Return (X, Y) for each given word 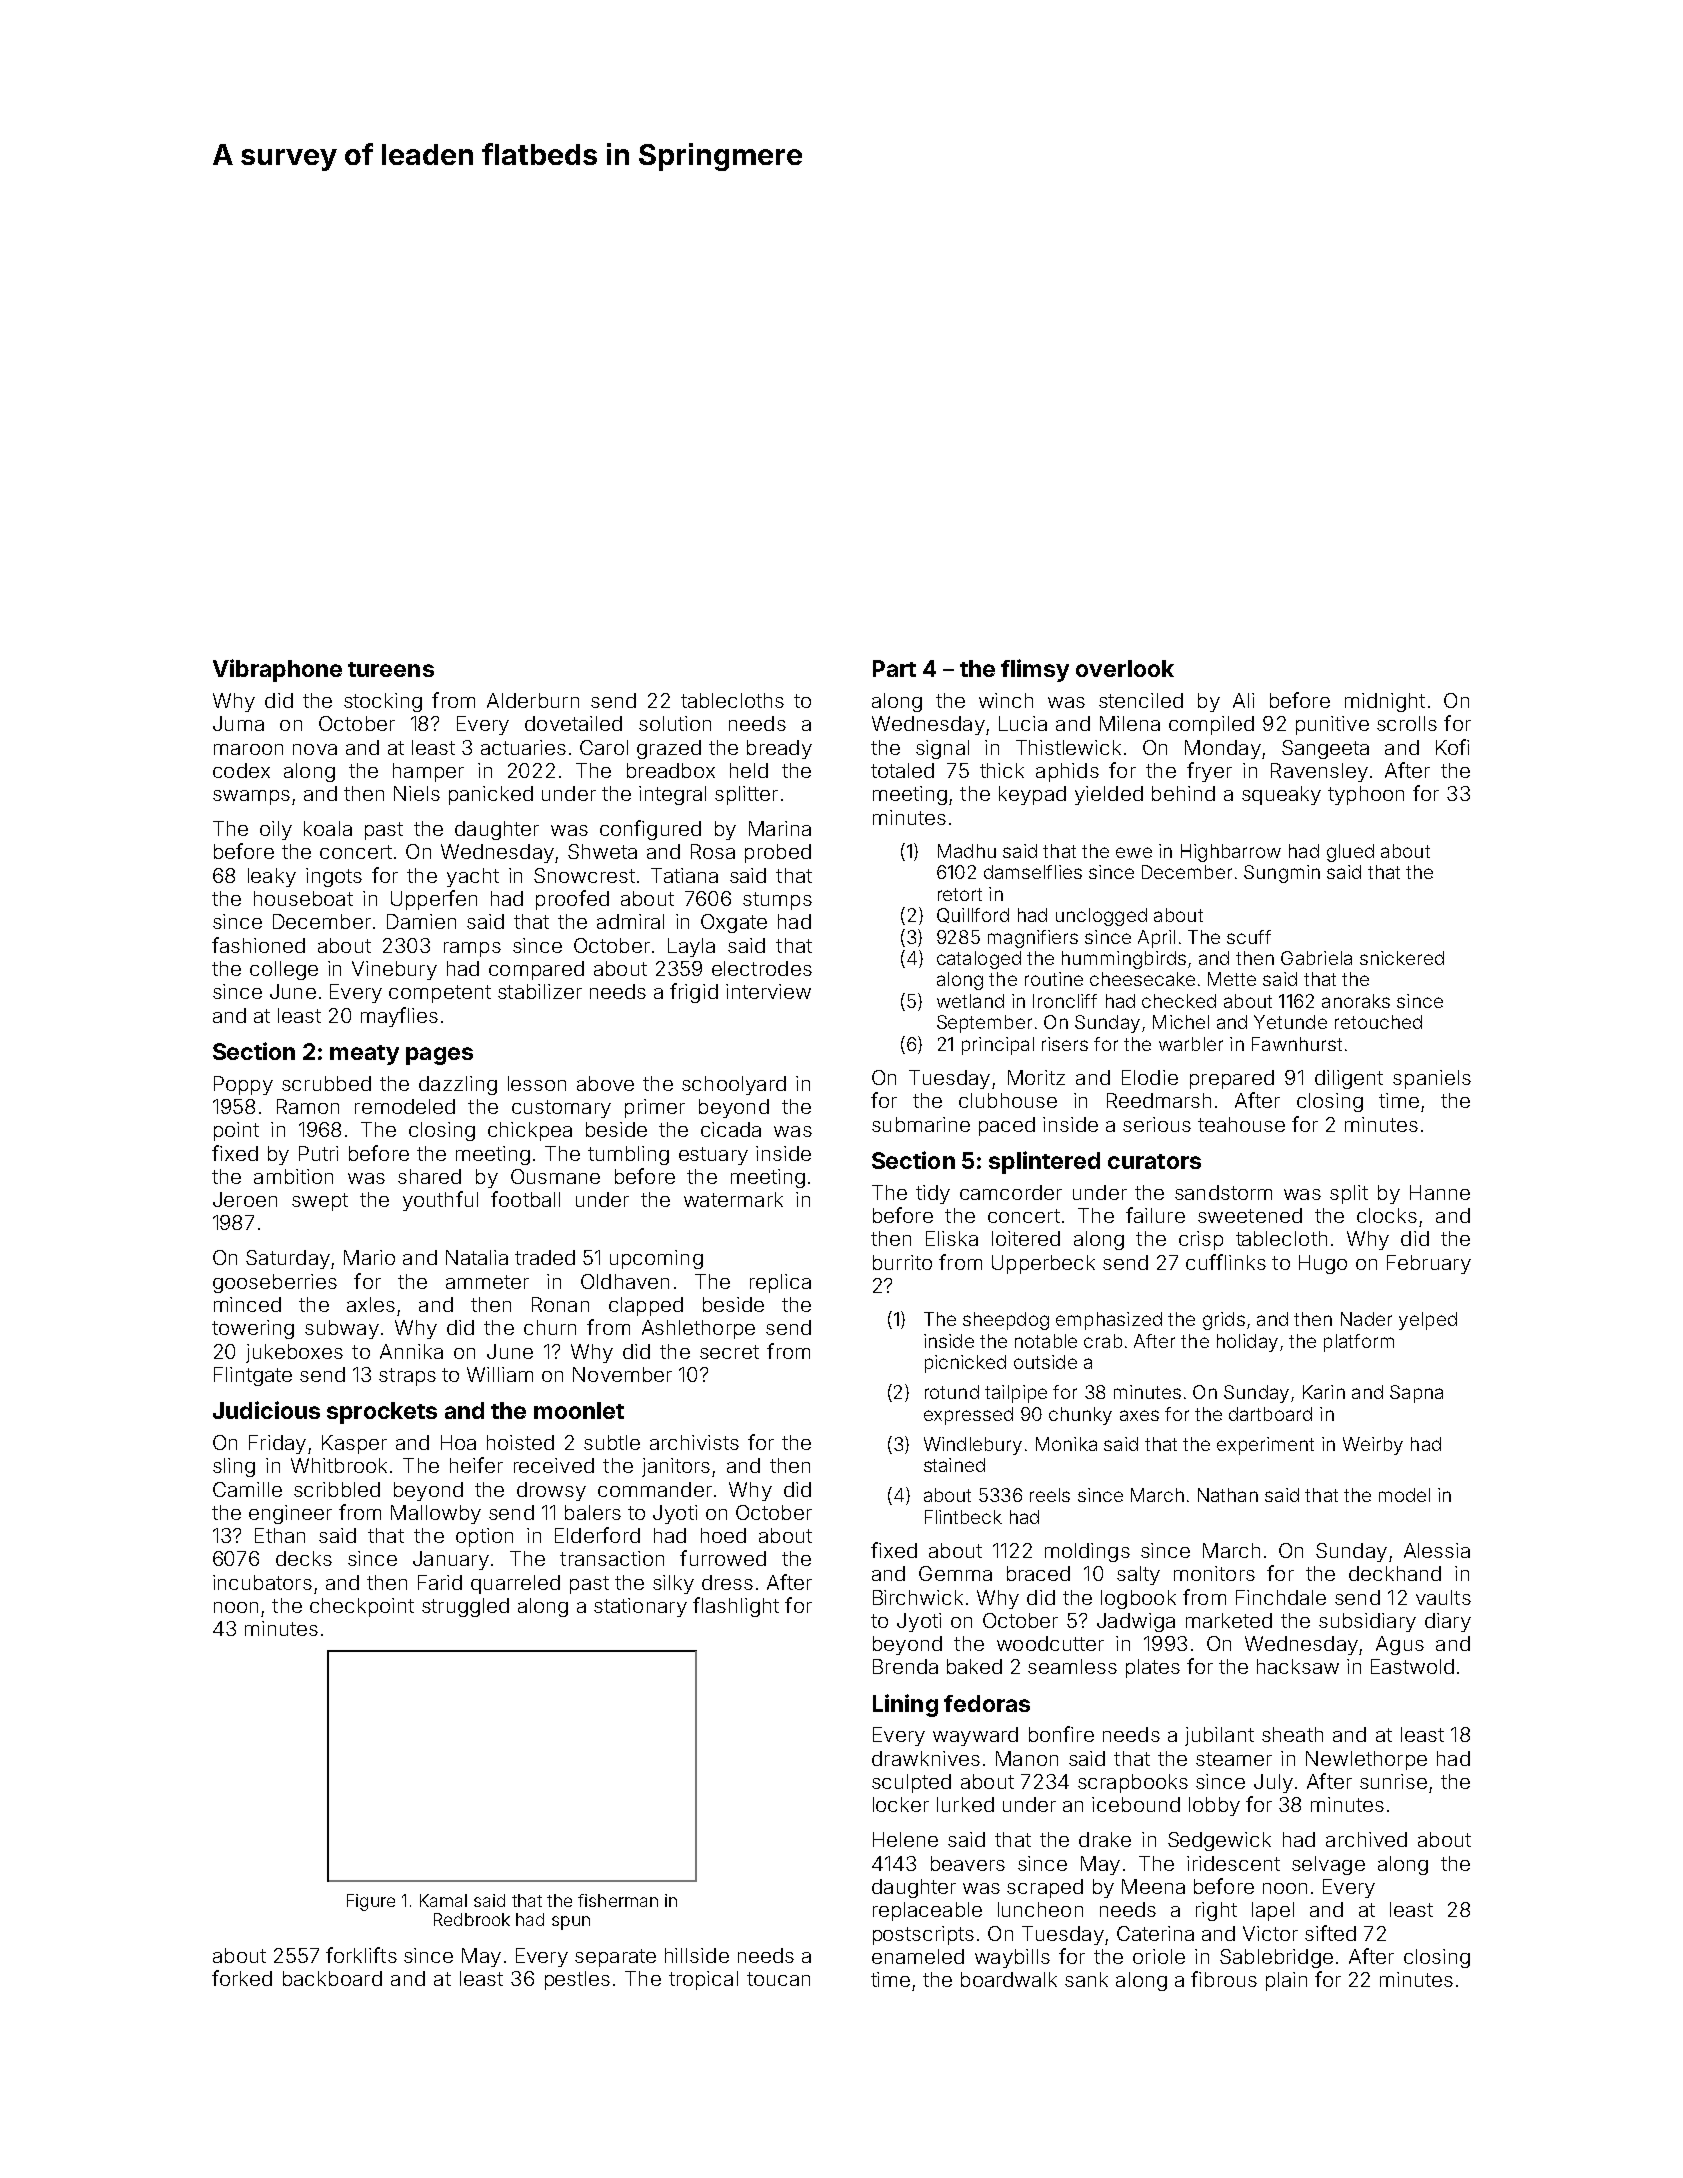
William (500, 1374)
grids (1224, 1321)
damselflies (1033, 872)
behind (1183, 793)
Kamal (443, 1900)
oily (276, 830)
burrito (902, 1262)
